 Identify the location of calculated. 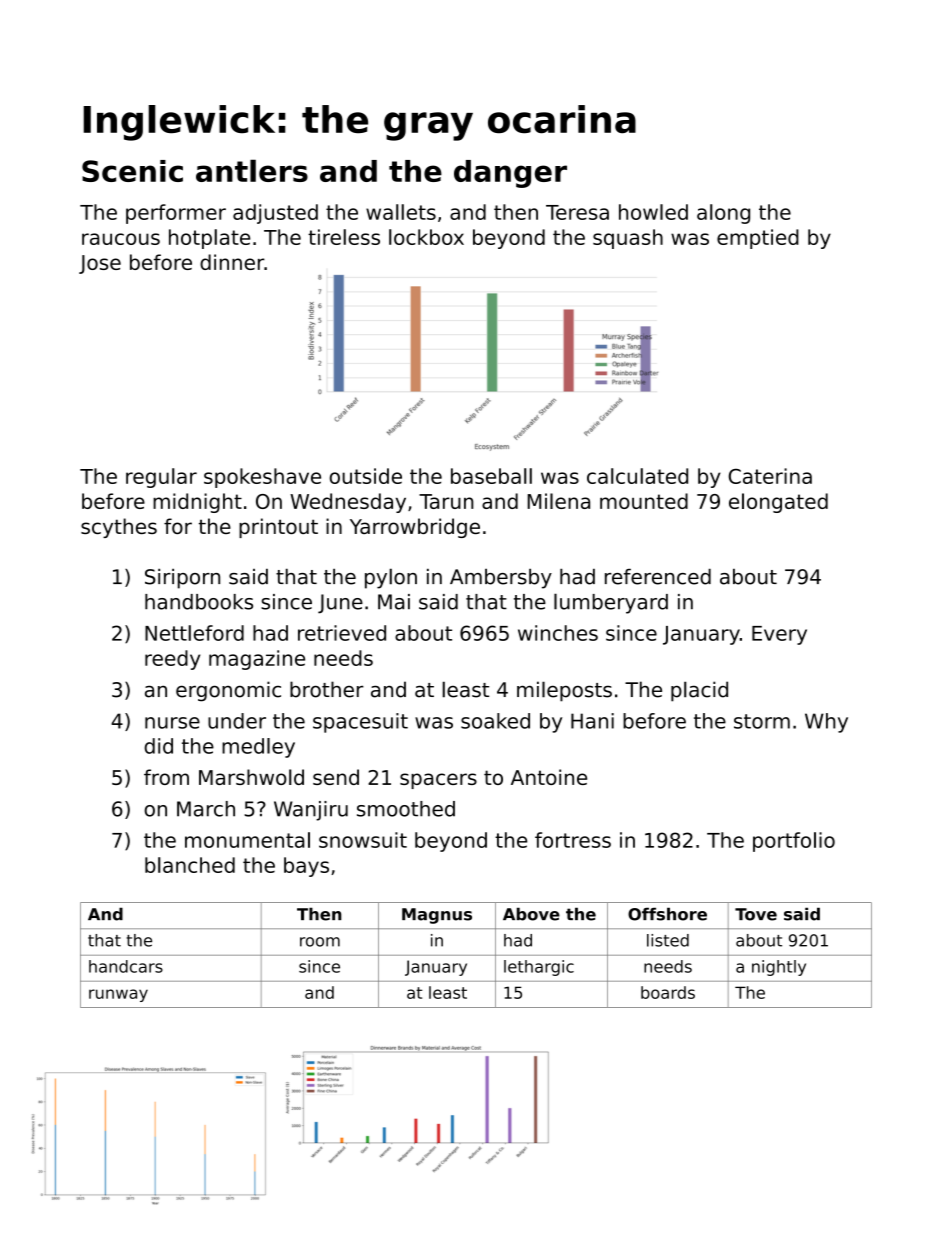
(637, 476).
